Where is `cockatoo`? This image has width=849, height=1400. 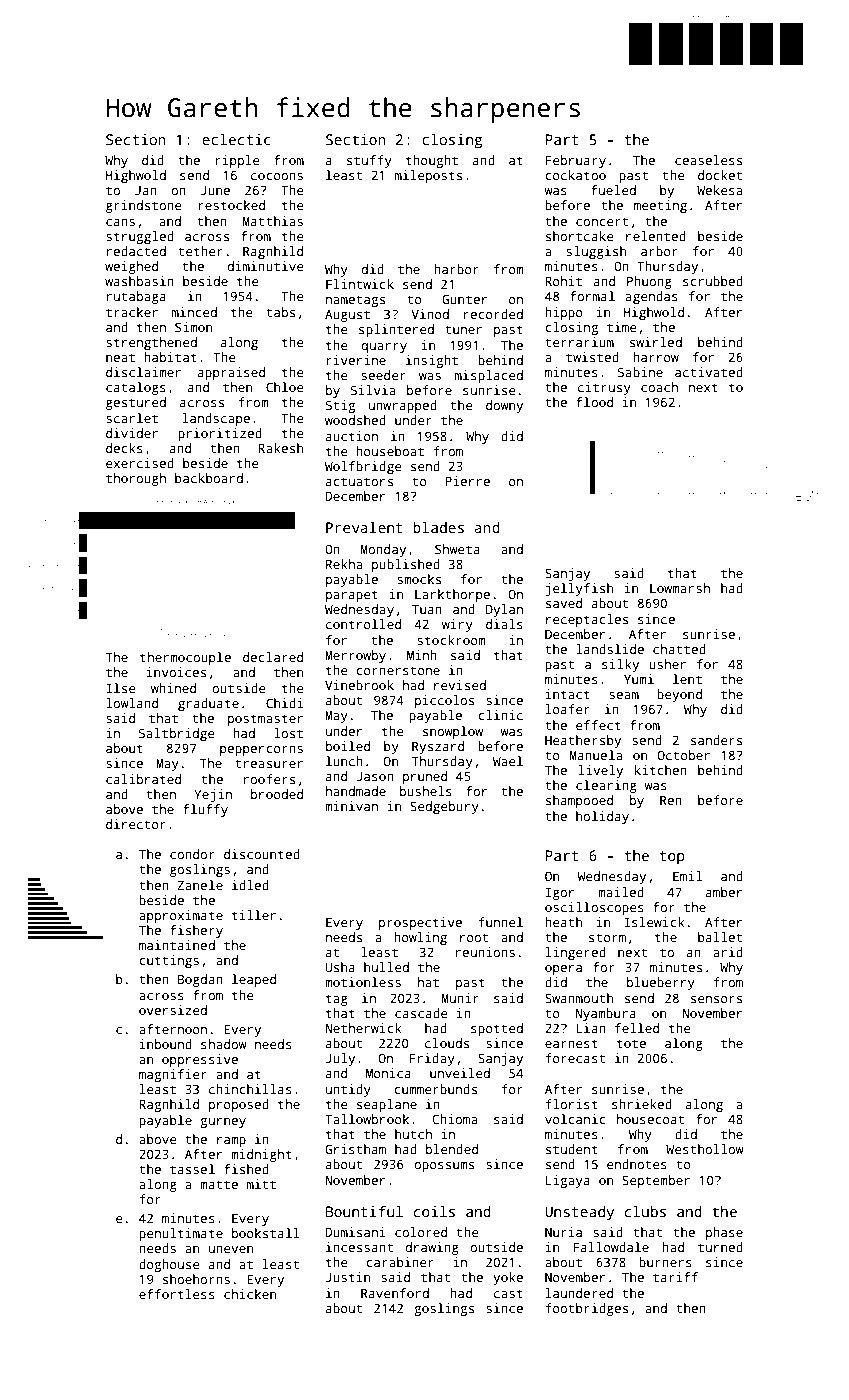 cockatoo is located at coordinates (575, 175).
